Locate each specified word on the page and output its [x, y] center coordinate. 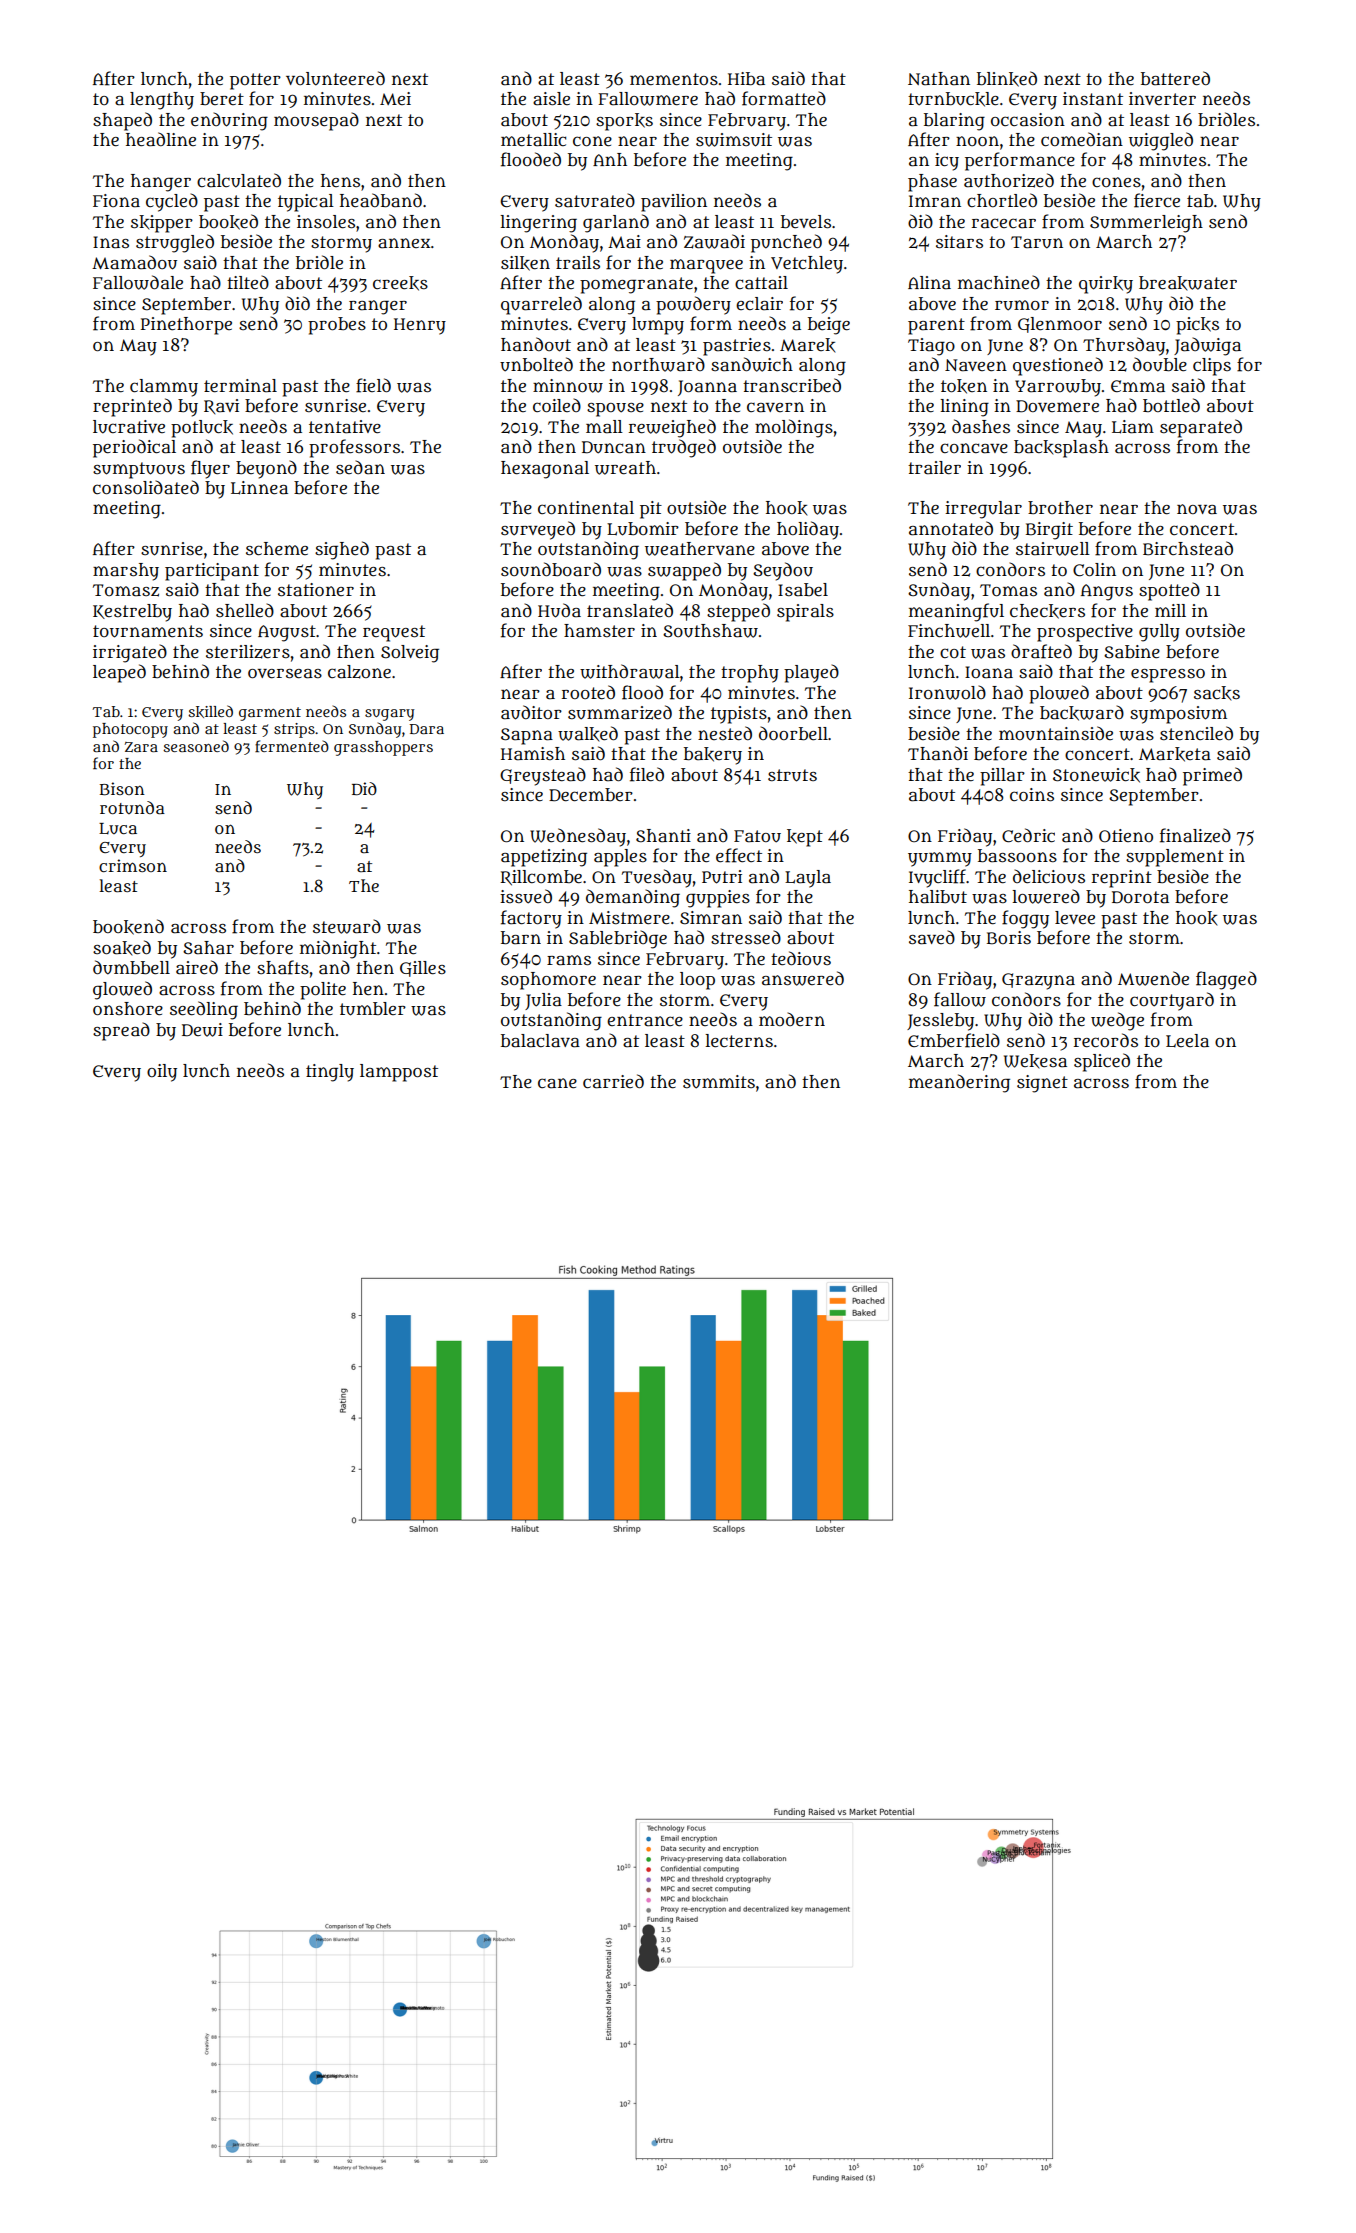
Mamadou [134, 262]
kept [805, 838]
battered [1175, 78]
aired [197, 967]
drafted [1041, 651]
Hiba [746, 79]
